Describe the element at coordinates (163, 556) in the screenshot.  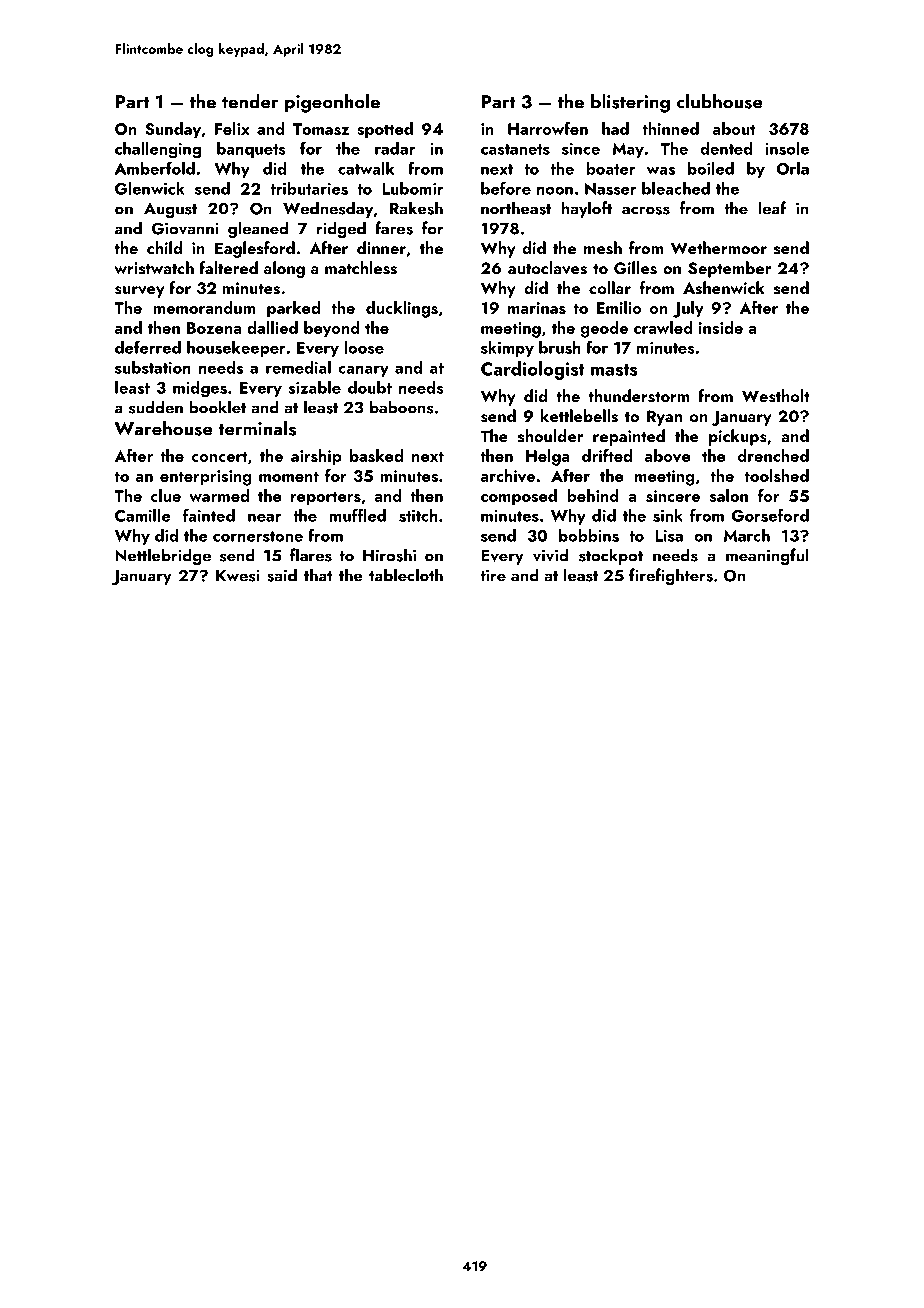
I see `Nettlebridge` at that location.
